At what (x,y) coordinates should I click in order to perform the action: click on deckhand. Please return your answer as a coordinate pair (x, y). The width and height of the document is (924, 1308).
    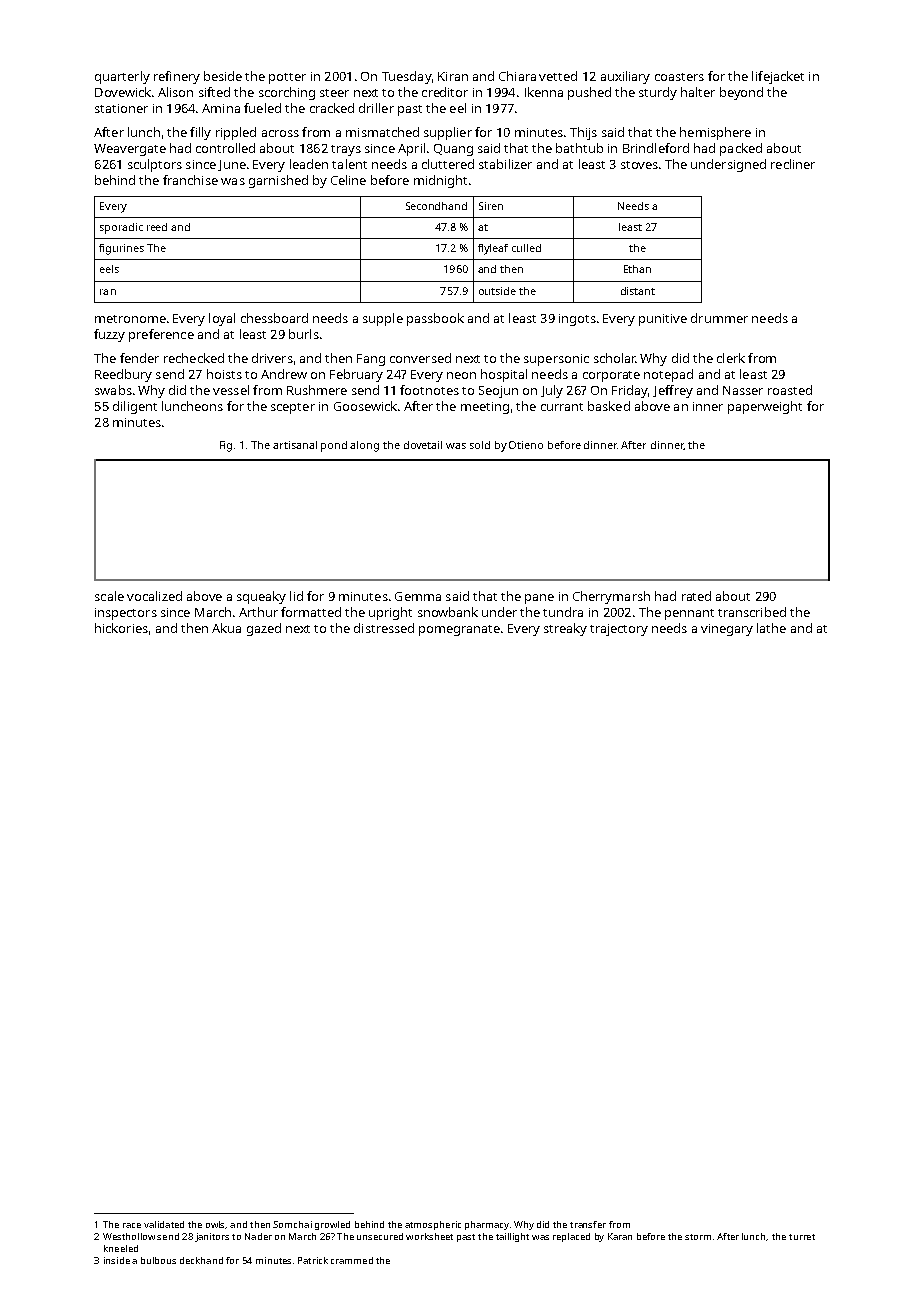
    Looking at the image, I should click on (201, 1260).
